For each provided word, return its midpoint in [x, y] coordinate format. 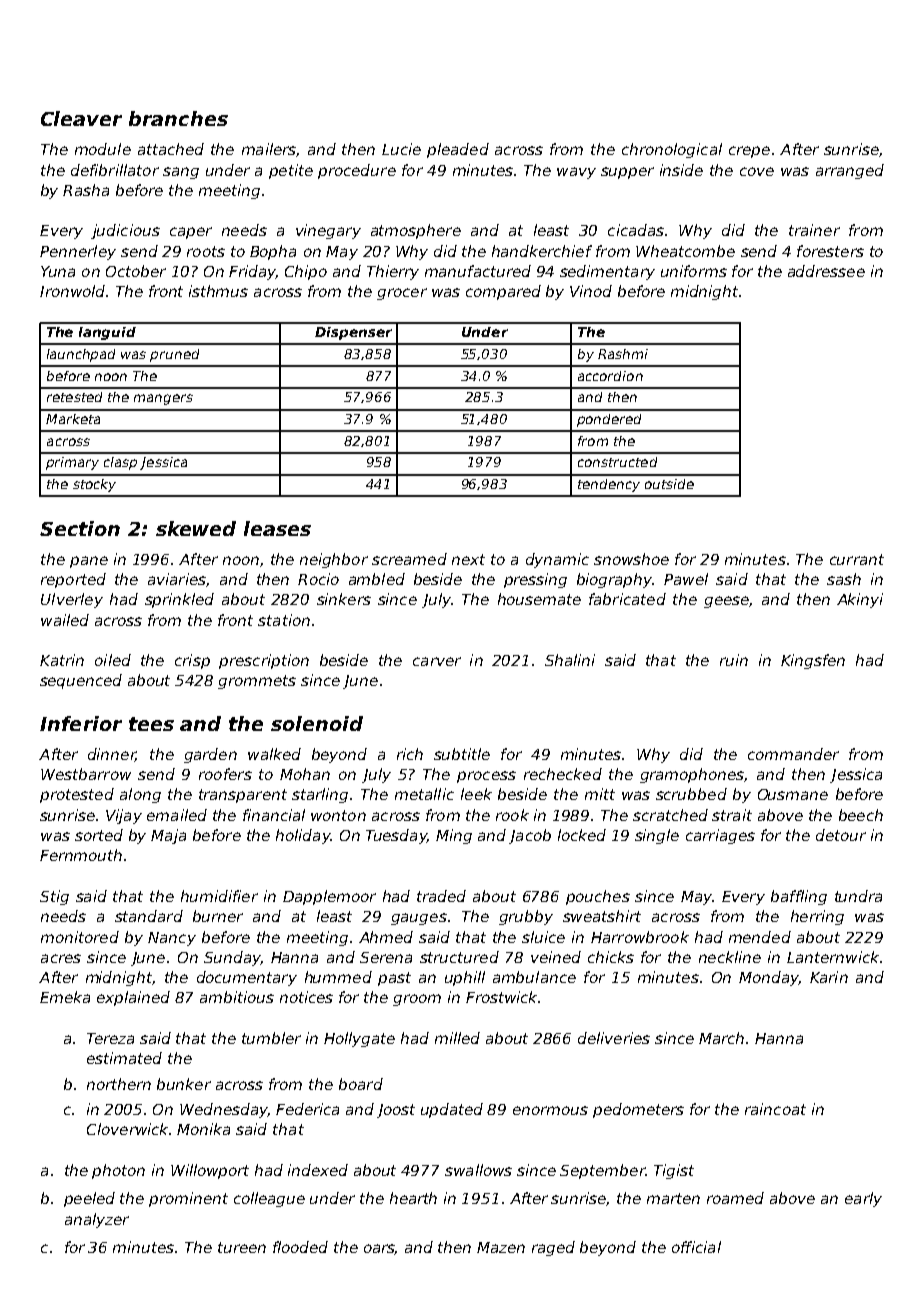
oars [379, 1249]
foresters [830, 251]
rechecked [563, 774]
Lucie [401, 149]
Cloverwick [127, 1129]
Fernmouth [81, 855]
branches [178, 118]
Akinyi [860, 600]
